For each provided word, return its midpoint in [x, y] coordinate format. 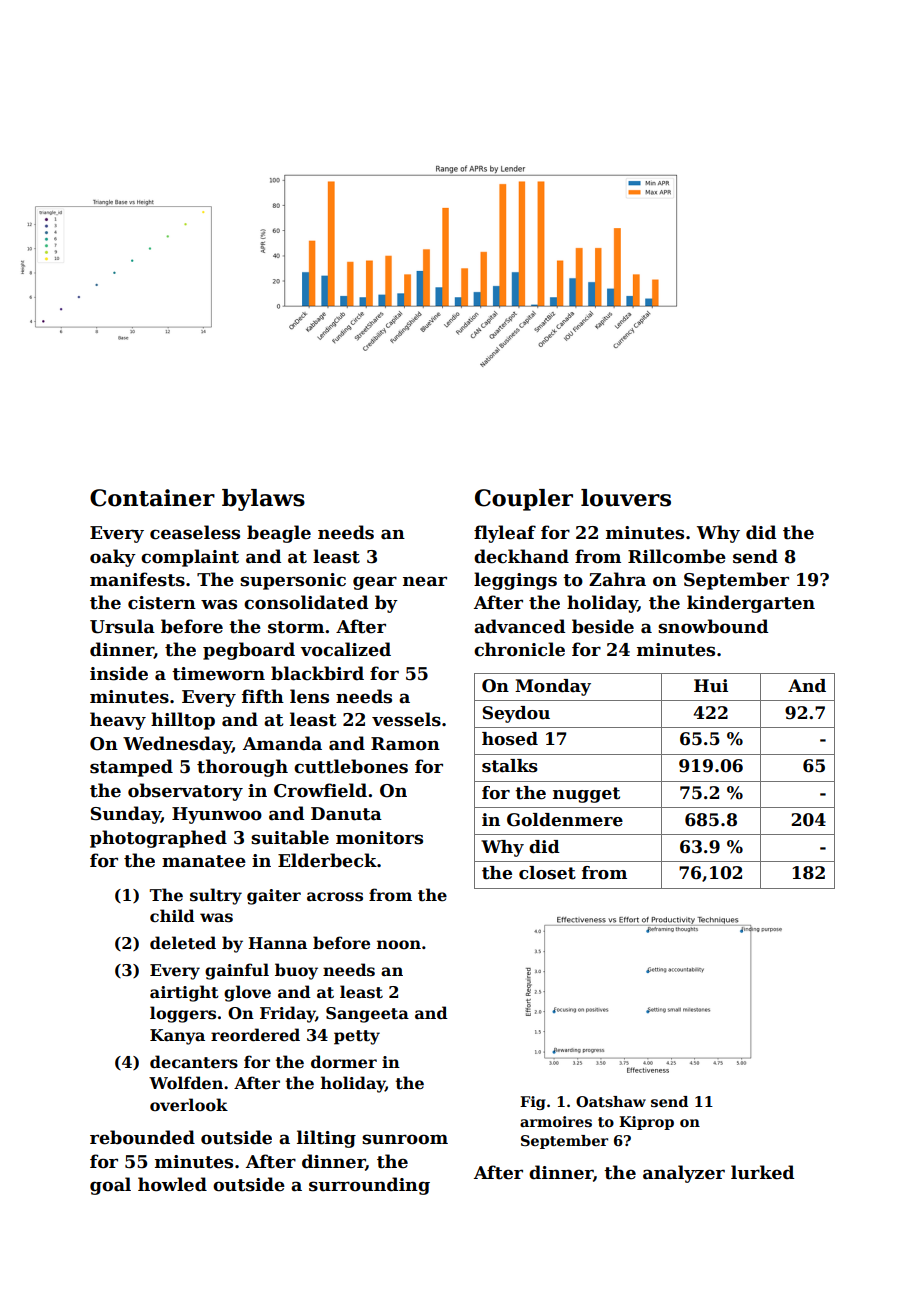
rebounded [142, 1137]
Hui [711, 686]
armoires [556, 1121]
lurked [762, 1172]
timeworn [218, 674]
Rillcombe [677, 556]
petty [357, 1037]
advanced [519, 626]
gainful [237, 971]
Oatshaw [611, 1101]
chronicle [519, 649]
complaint [190, 558]
